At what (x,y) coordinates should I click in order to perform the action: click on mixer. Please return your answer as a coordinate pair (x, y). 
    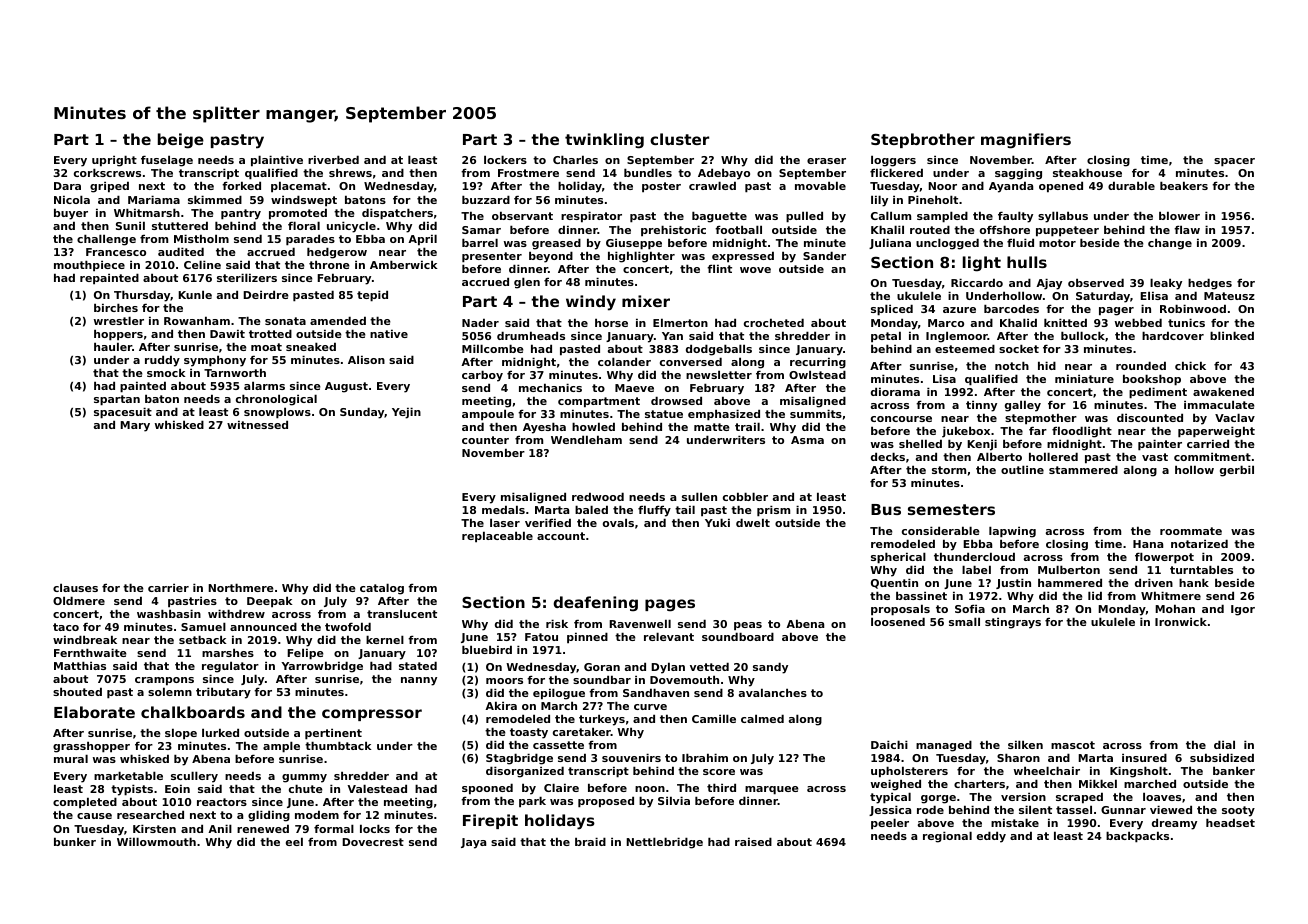
    Looking at the image, I should click on (646, 301).
